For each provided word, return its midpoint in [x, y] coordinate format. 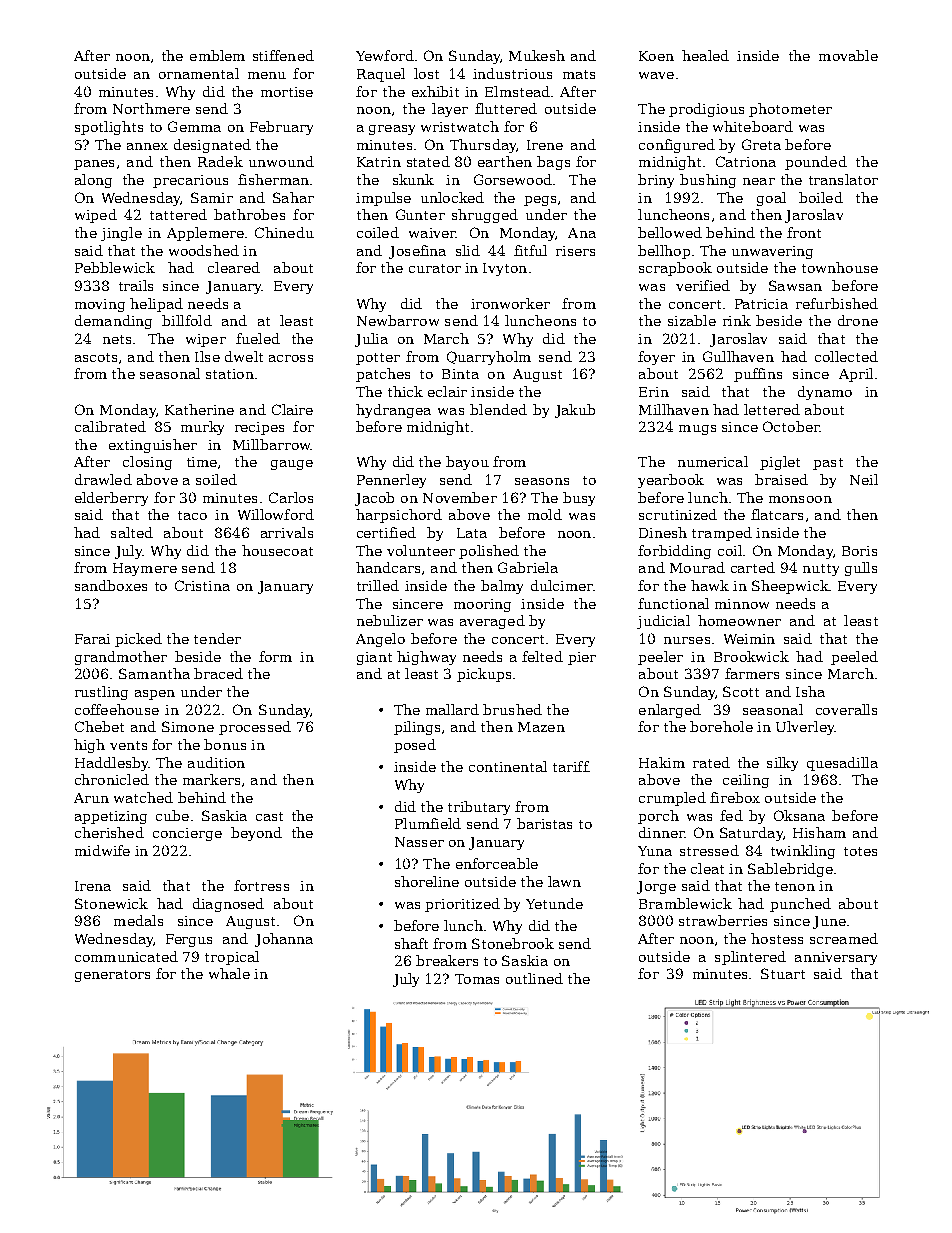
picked [138, 640]
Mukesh [537, 55]
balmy [502, 587]
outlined [534, 978]
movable [848, 55]
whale [229, 973]
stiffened [283, 55]
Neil [864, 479]
